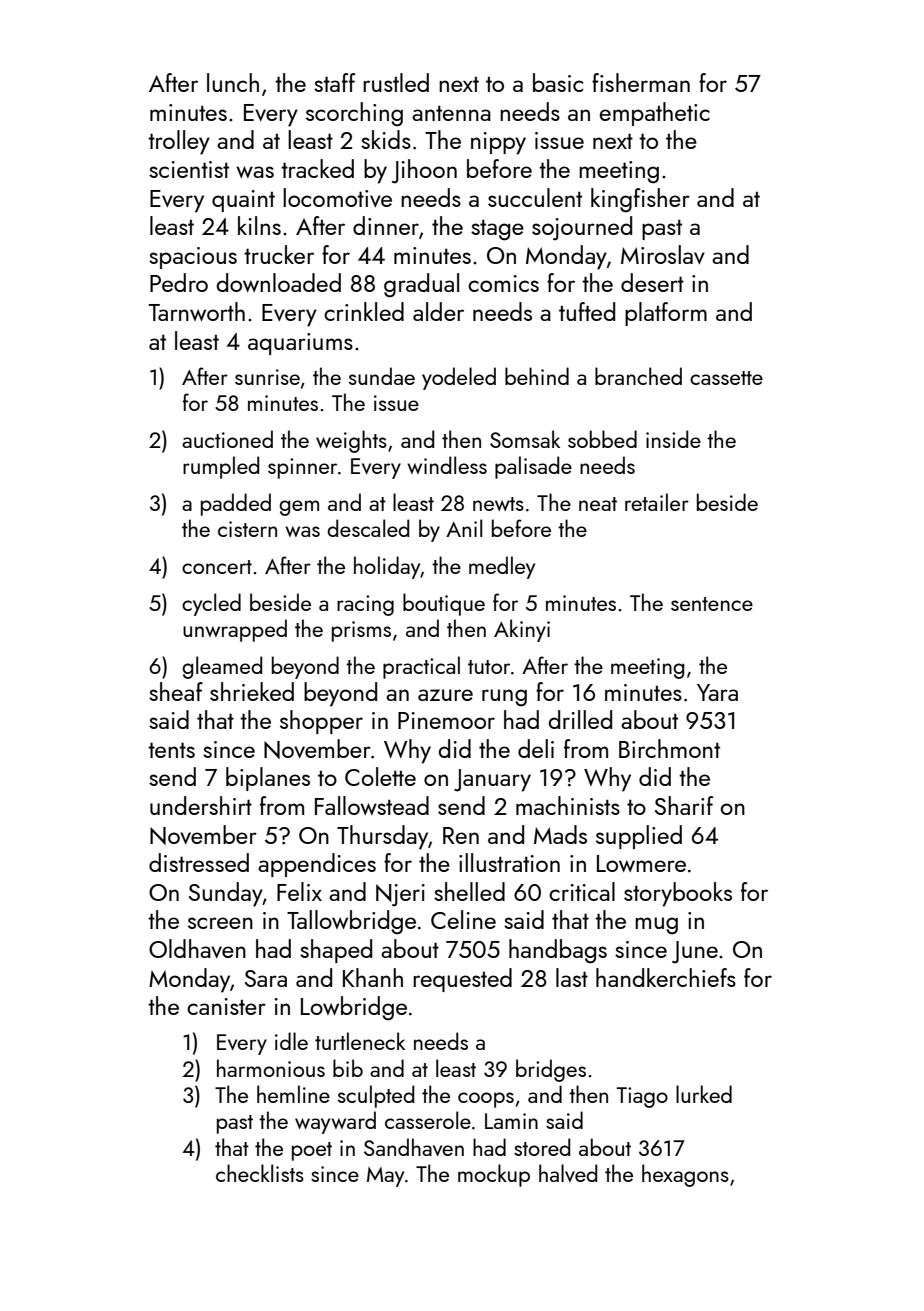 This screenshot has height=1311, width=924. Describe the element at coordinates (396, 82) in the screenshot. I see `rustled` at that location.
